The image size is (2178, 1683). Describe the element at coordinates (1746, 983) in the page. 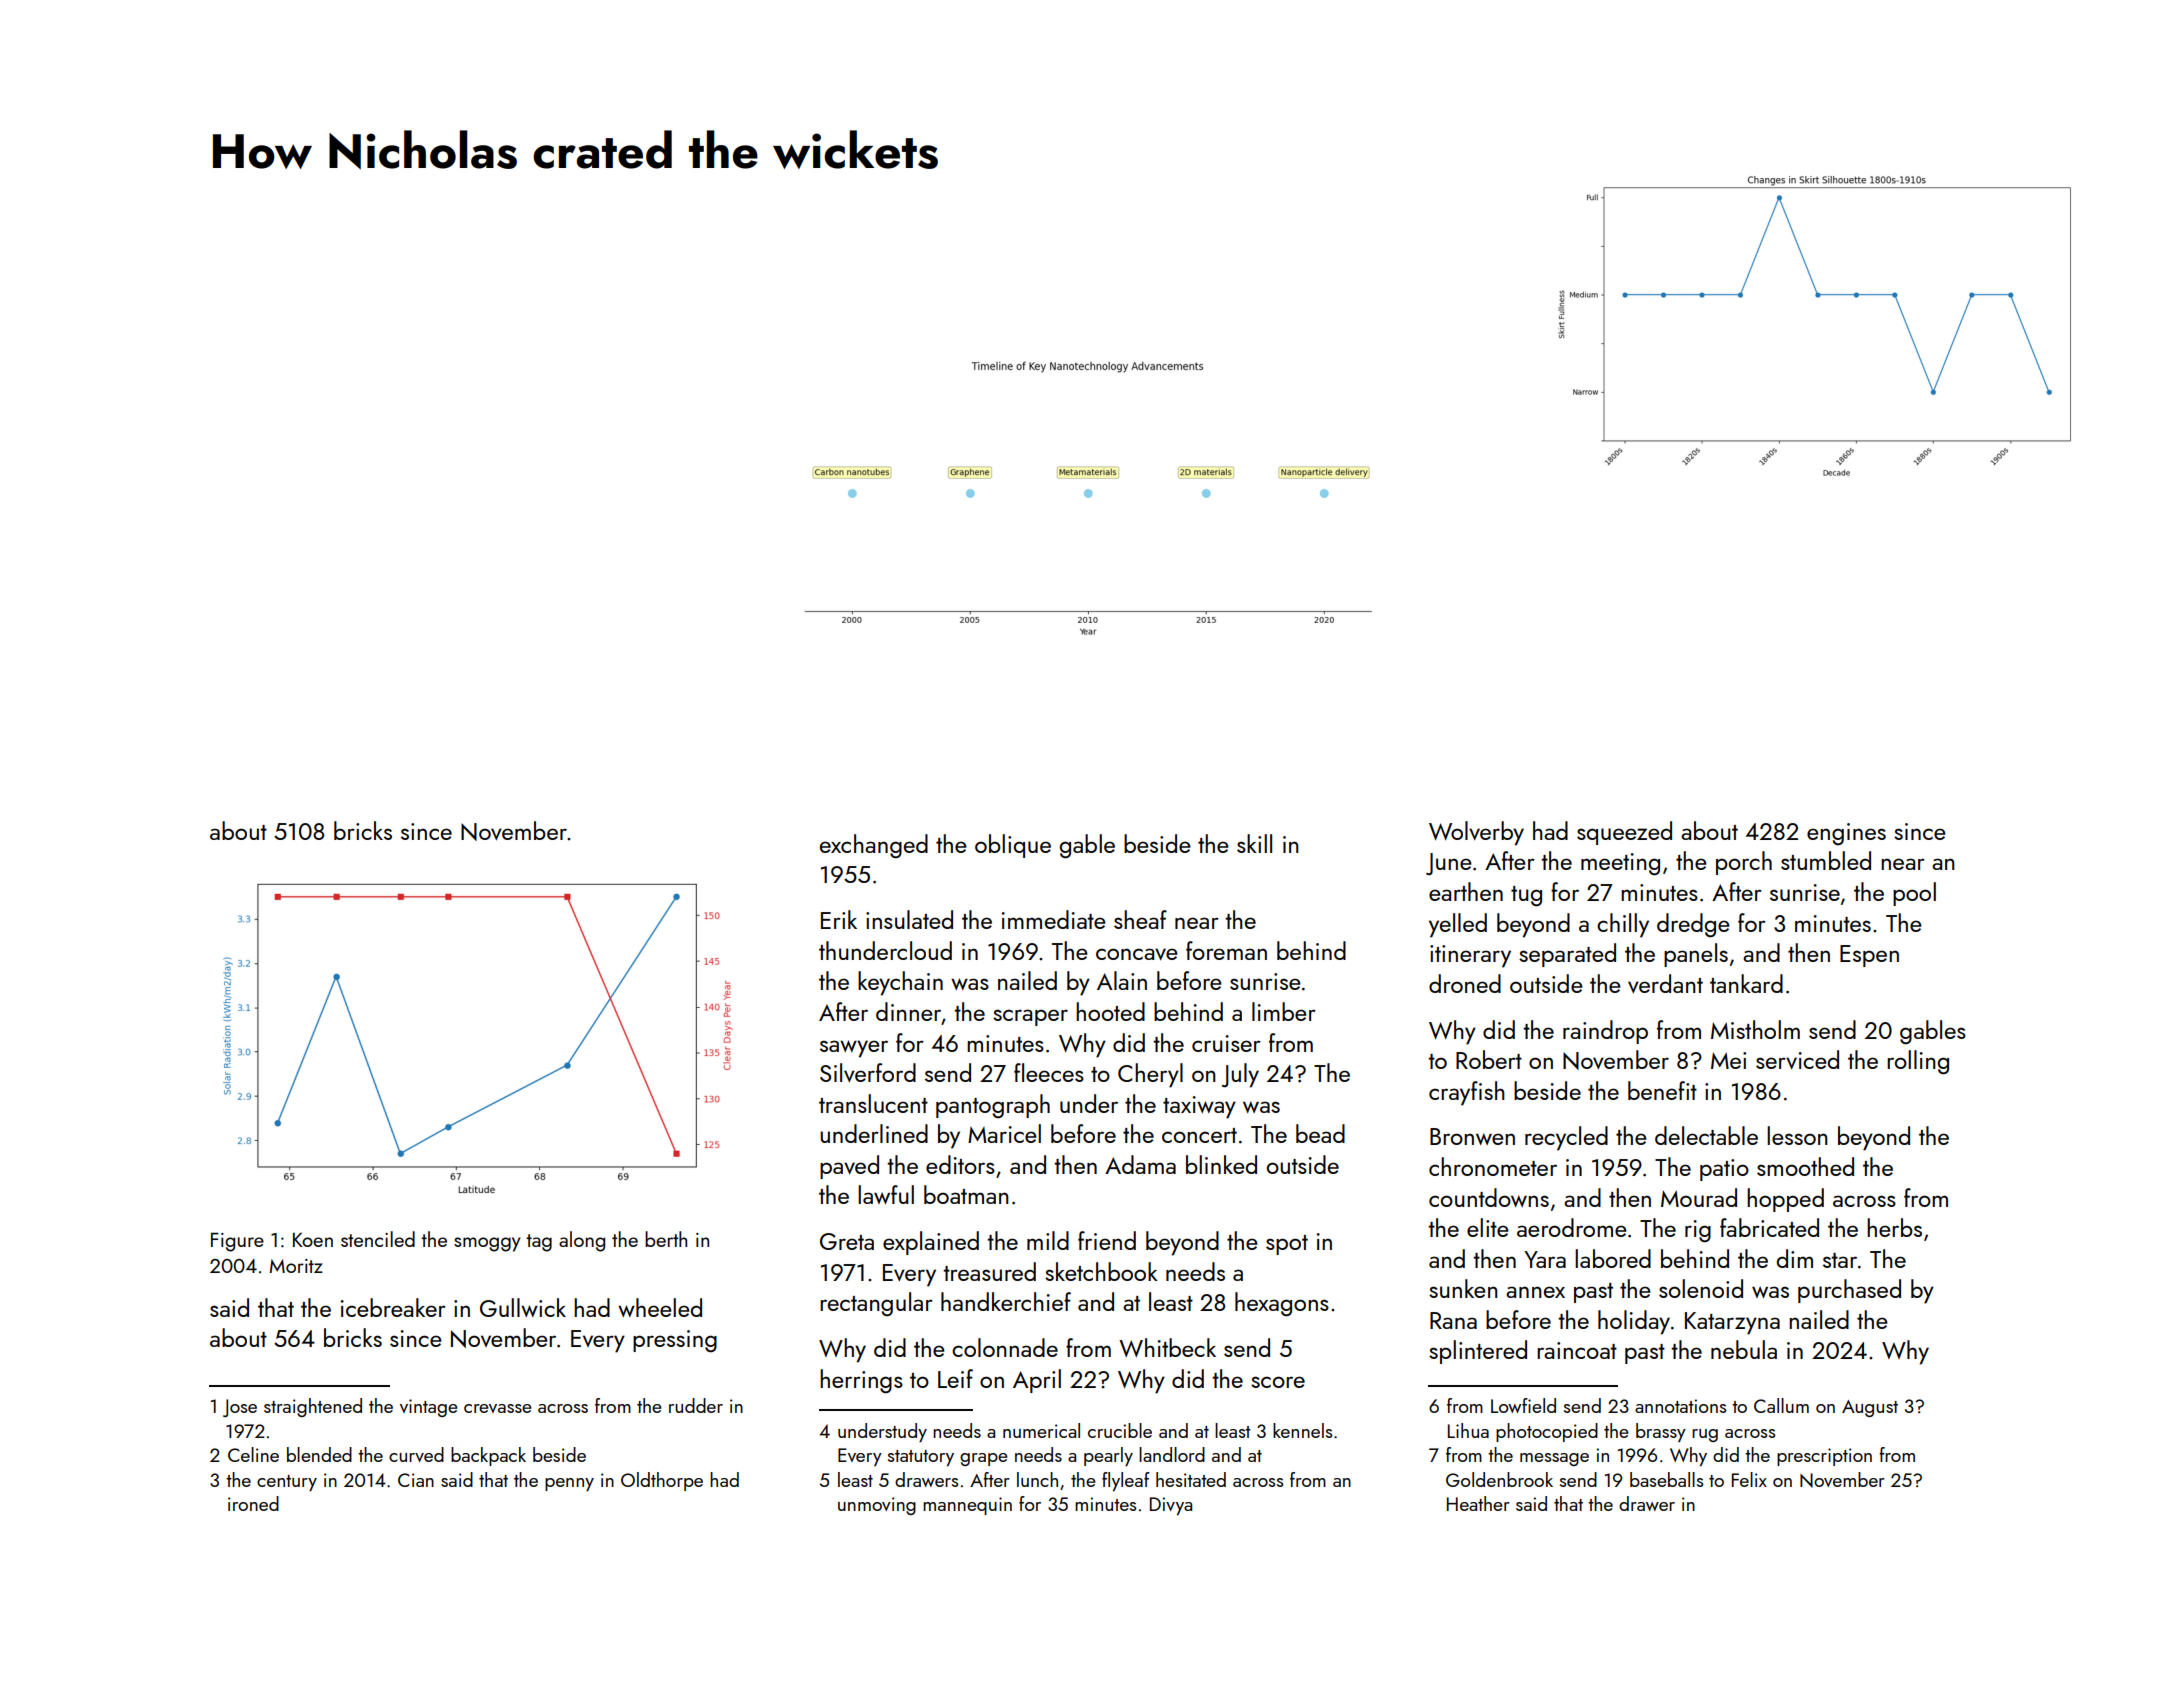

I see `tankard` at that location.
